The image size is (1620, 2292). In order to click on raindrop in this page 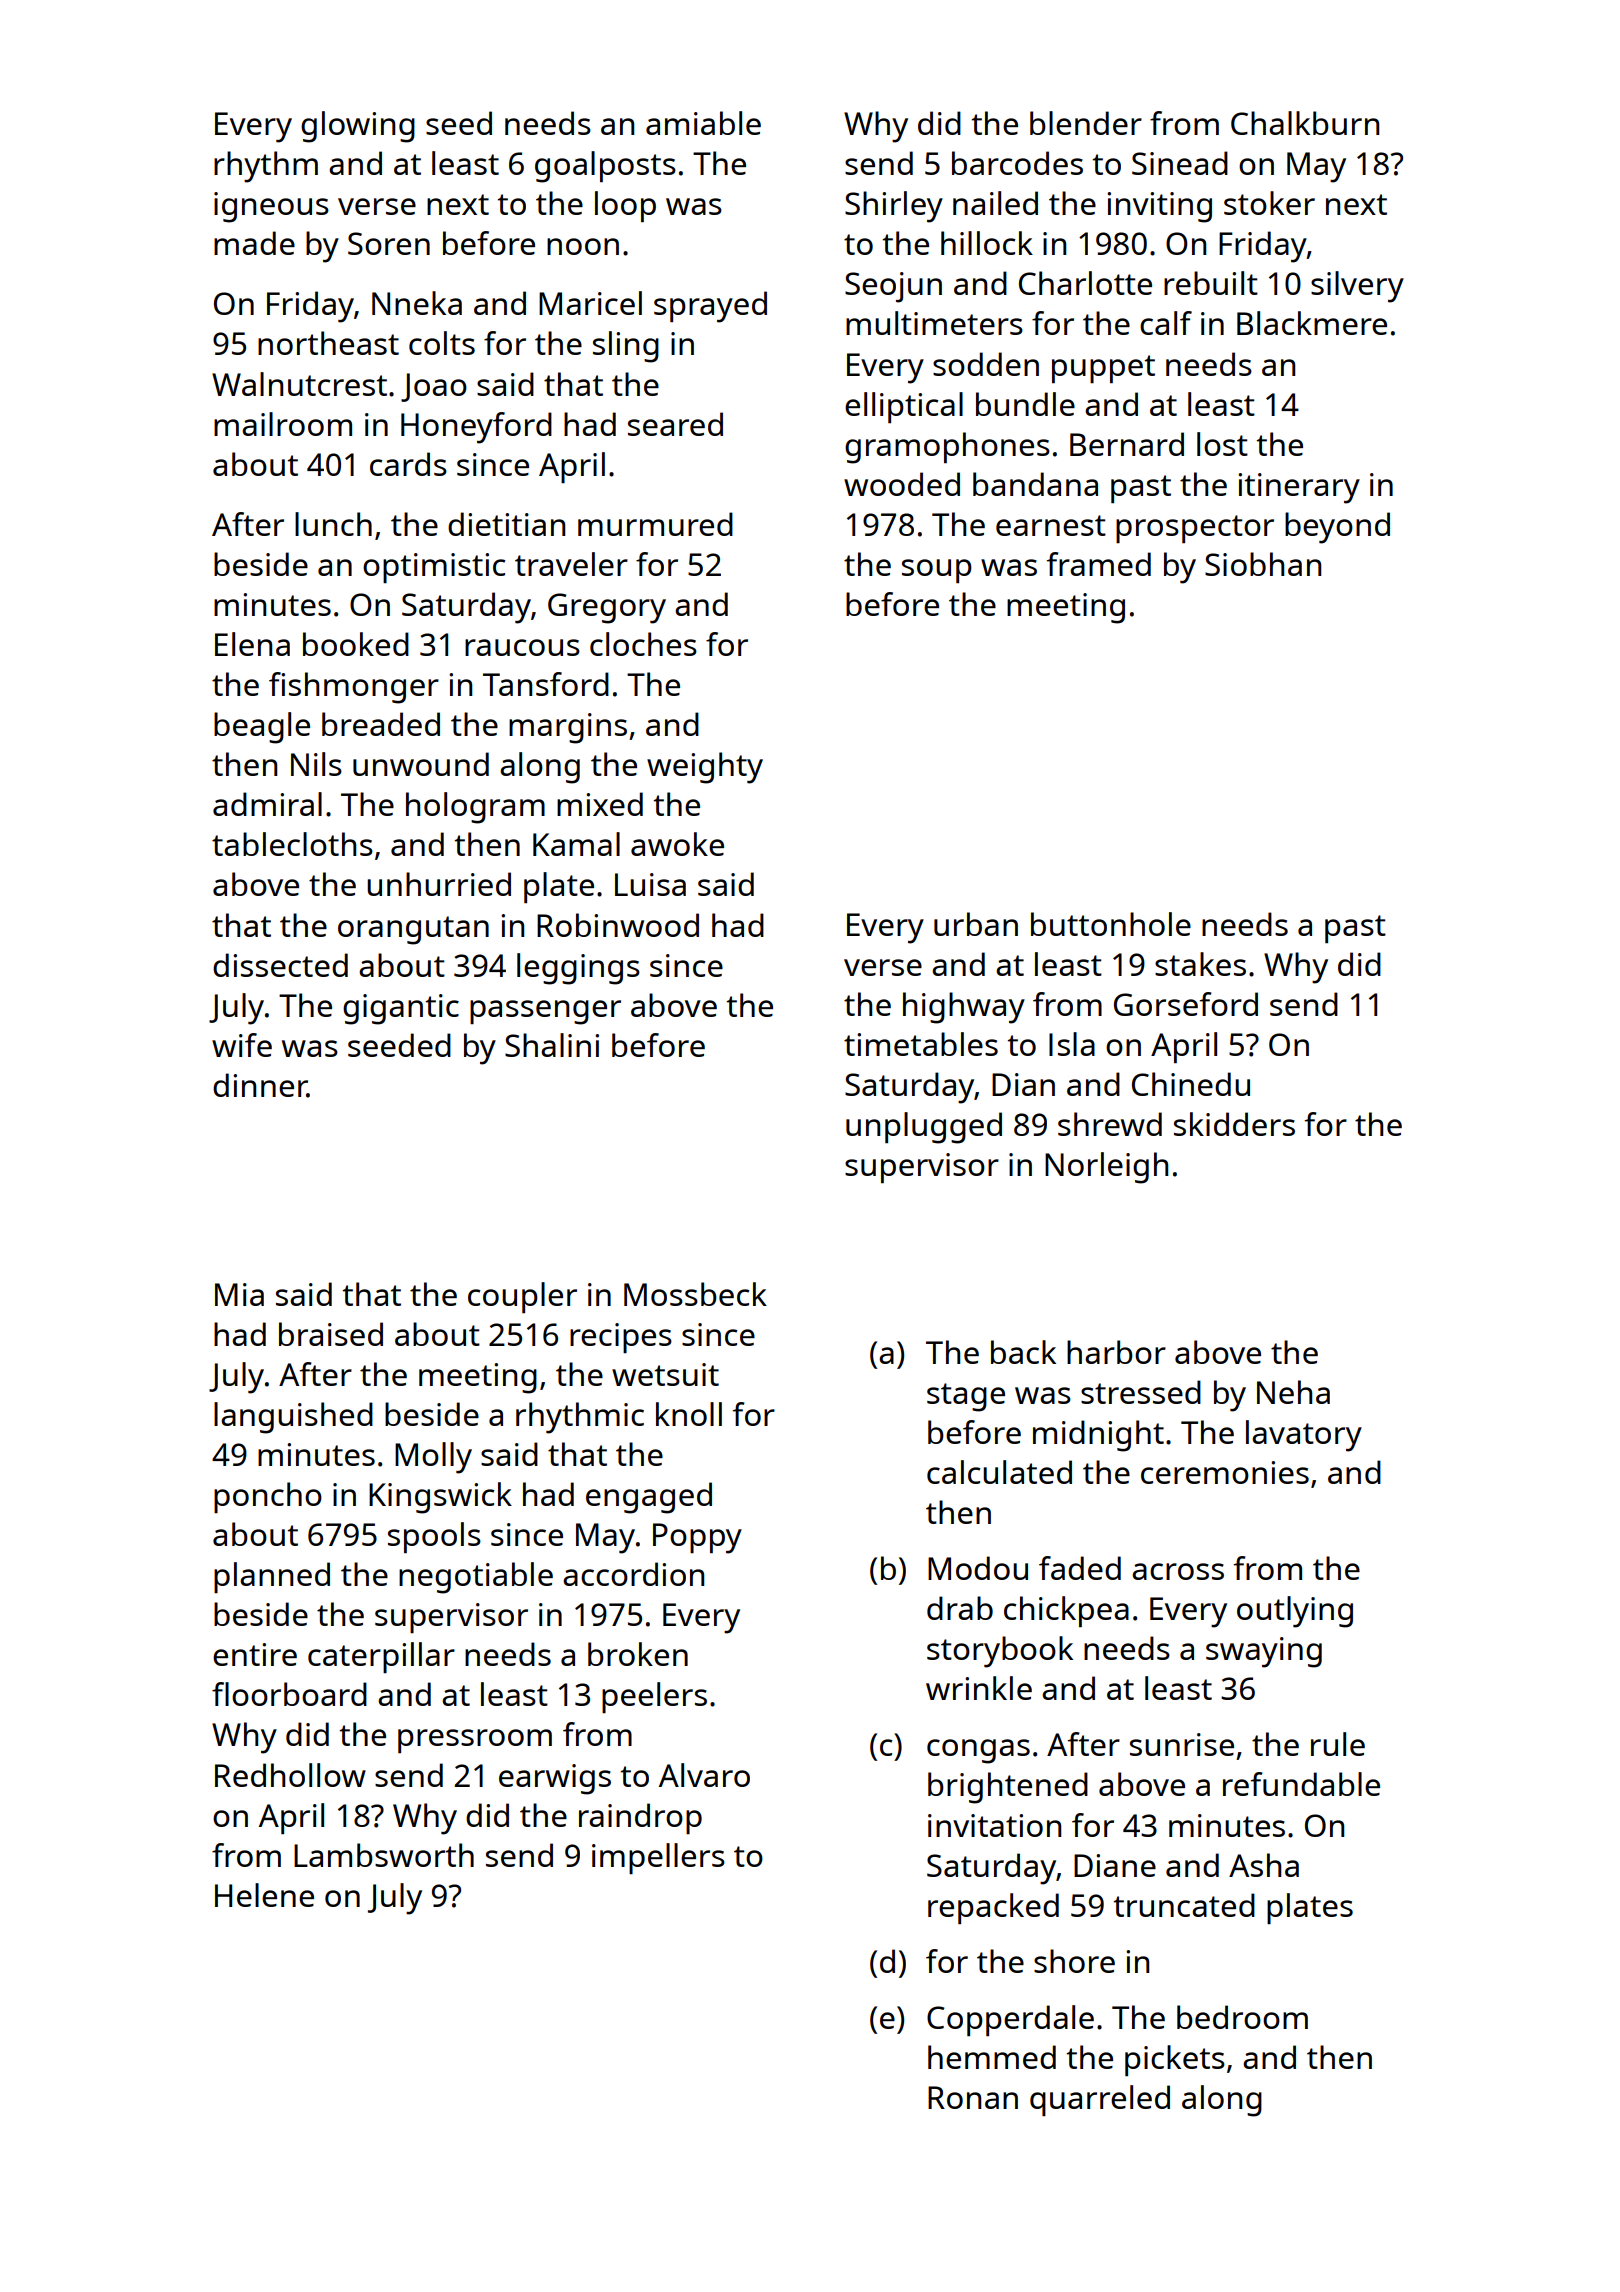, I will do `click(640, 1818)`.
